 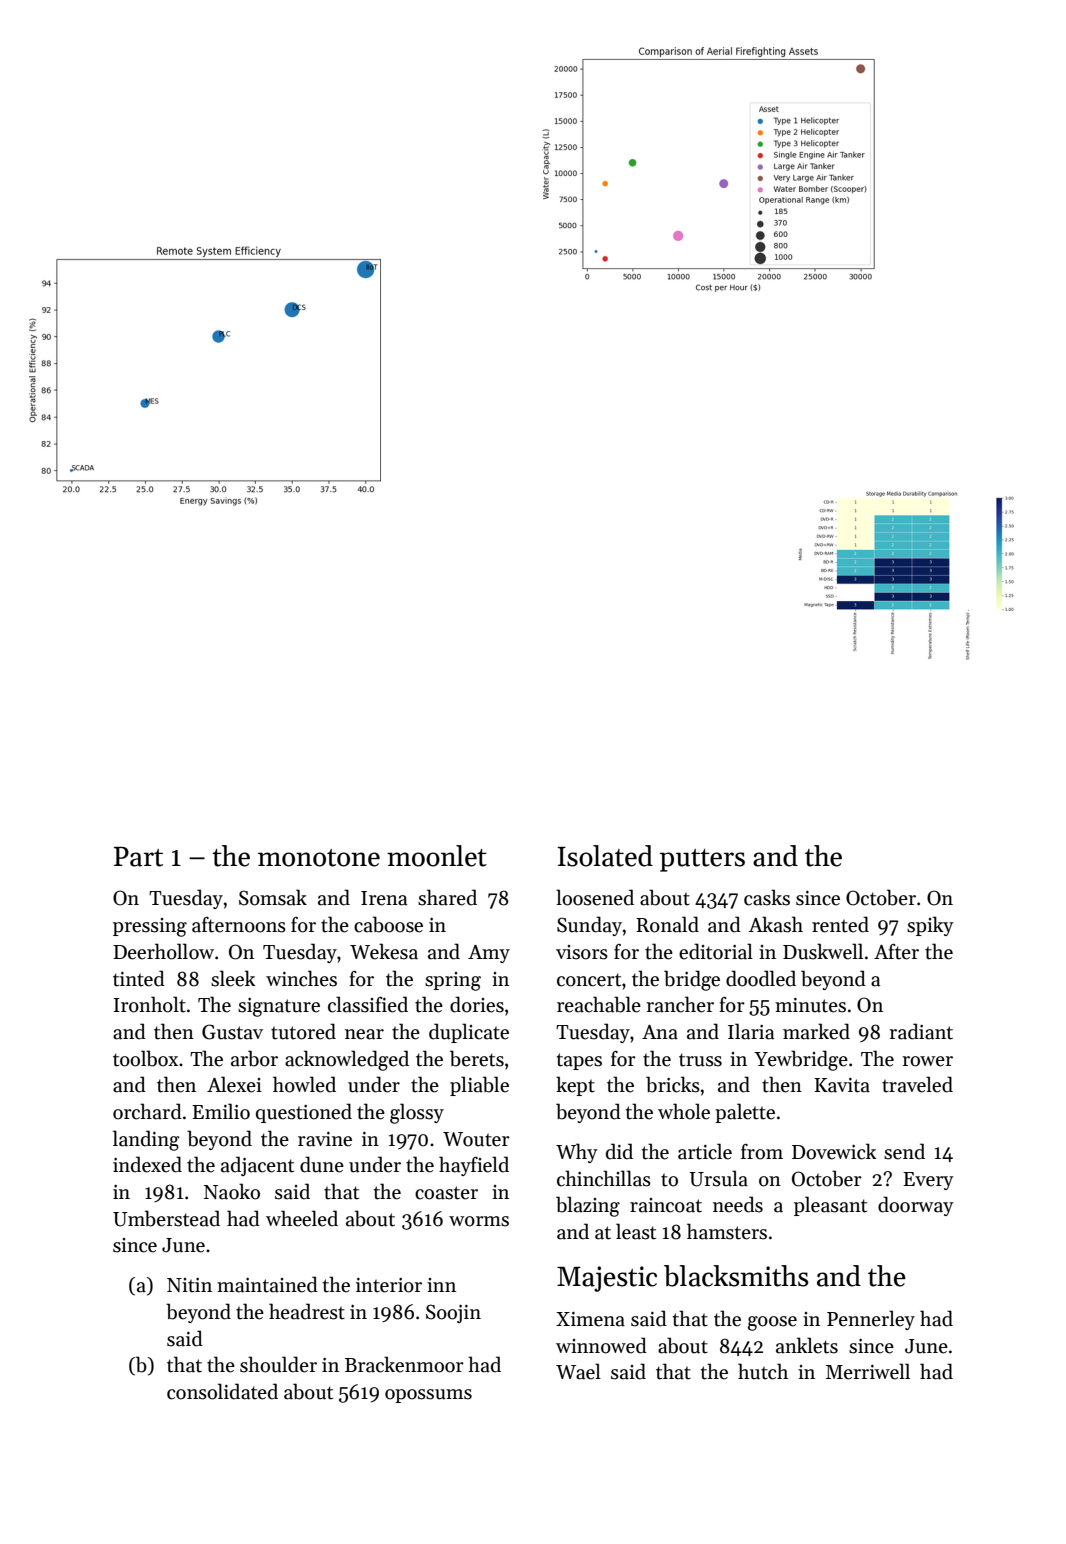 What do you see at coordinates (775, 924) in the screenshot?
I see `Akash` at bounding box center [775, 924].
